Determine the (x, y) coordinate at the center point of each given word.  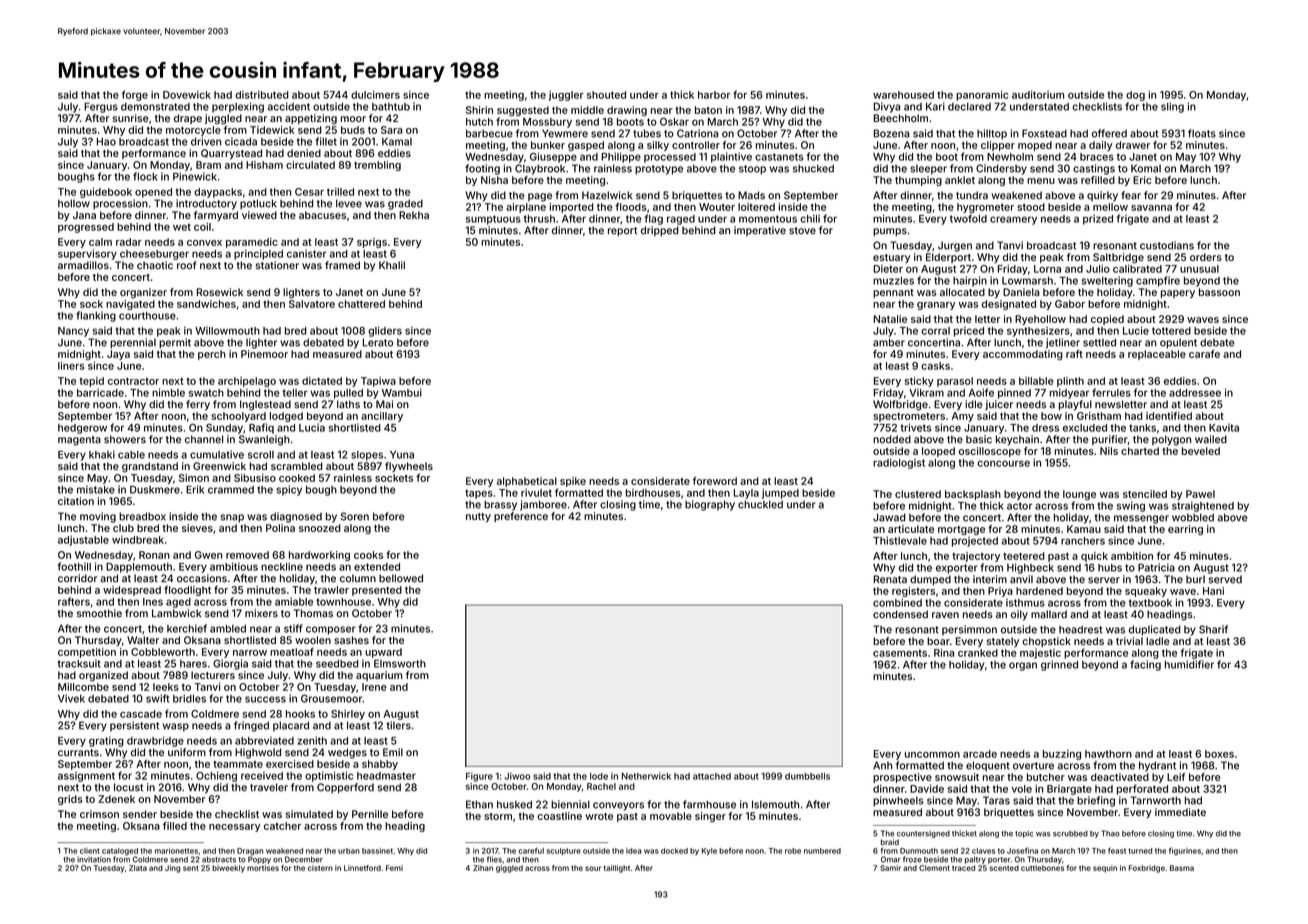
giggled (509, 869)
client (90, 851)
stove (802, 231)
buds (353, 130)
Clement (934, 868)
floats (1202, 133)
